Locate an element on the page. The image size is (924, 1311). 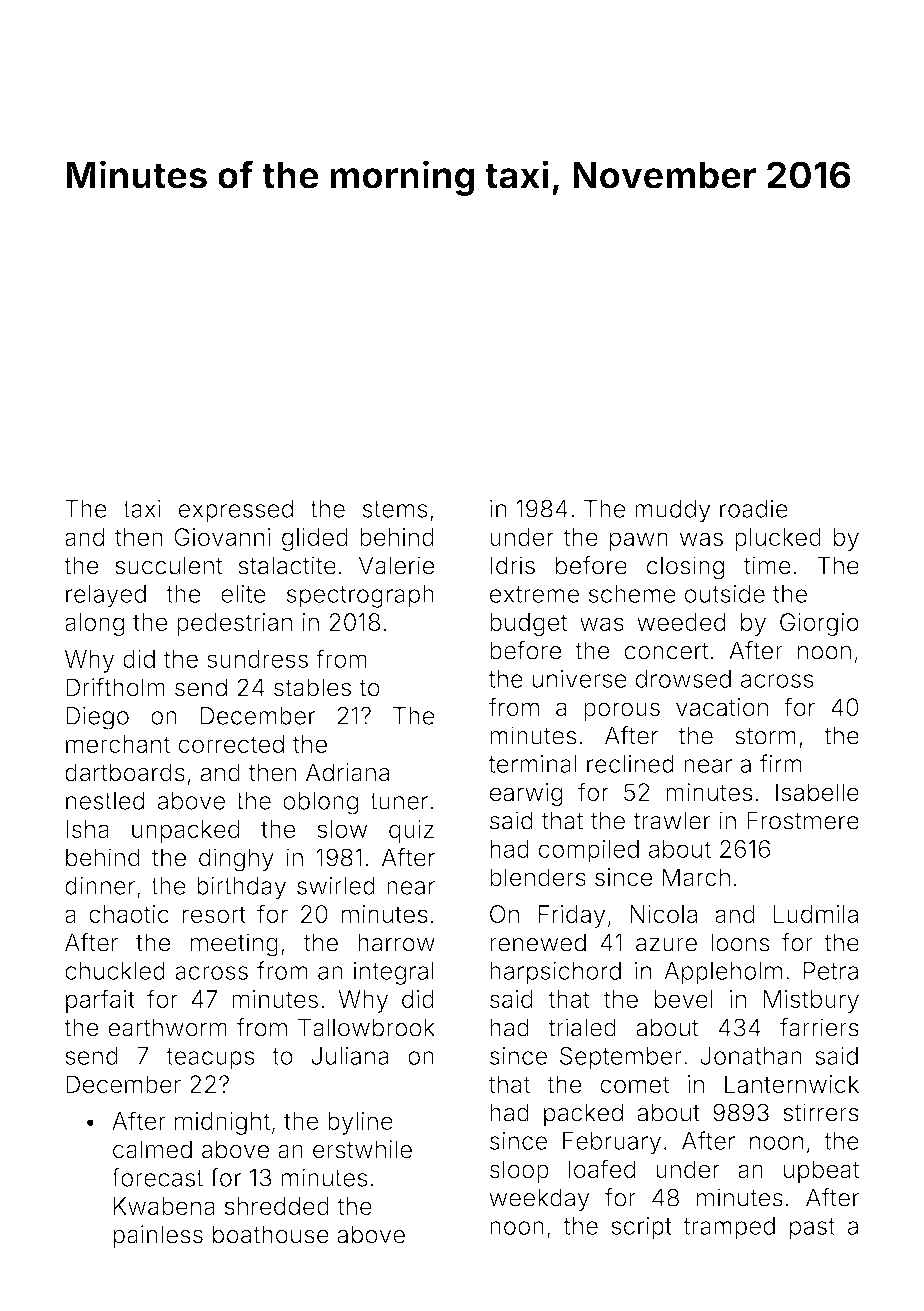
shredded is located at coordinates (276, 1206).
